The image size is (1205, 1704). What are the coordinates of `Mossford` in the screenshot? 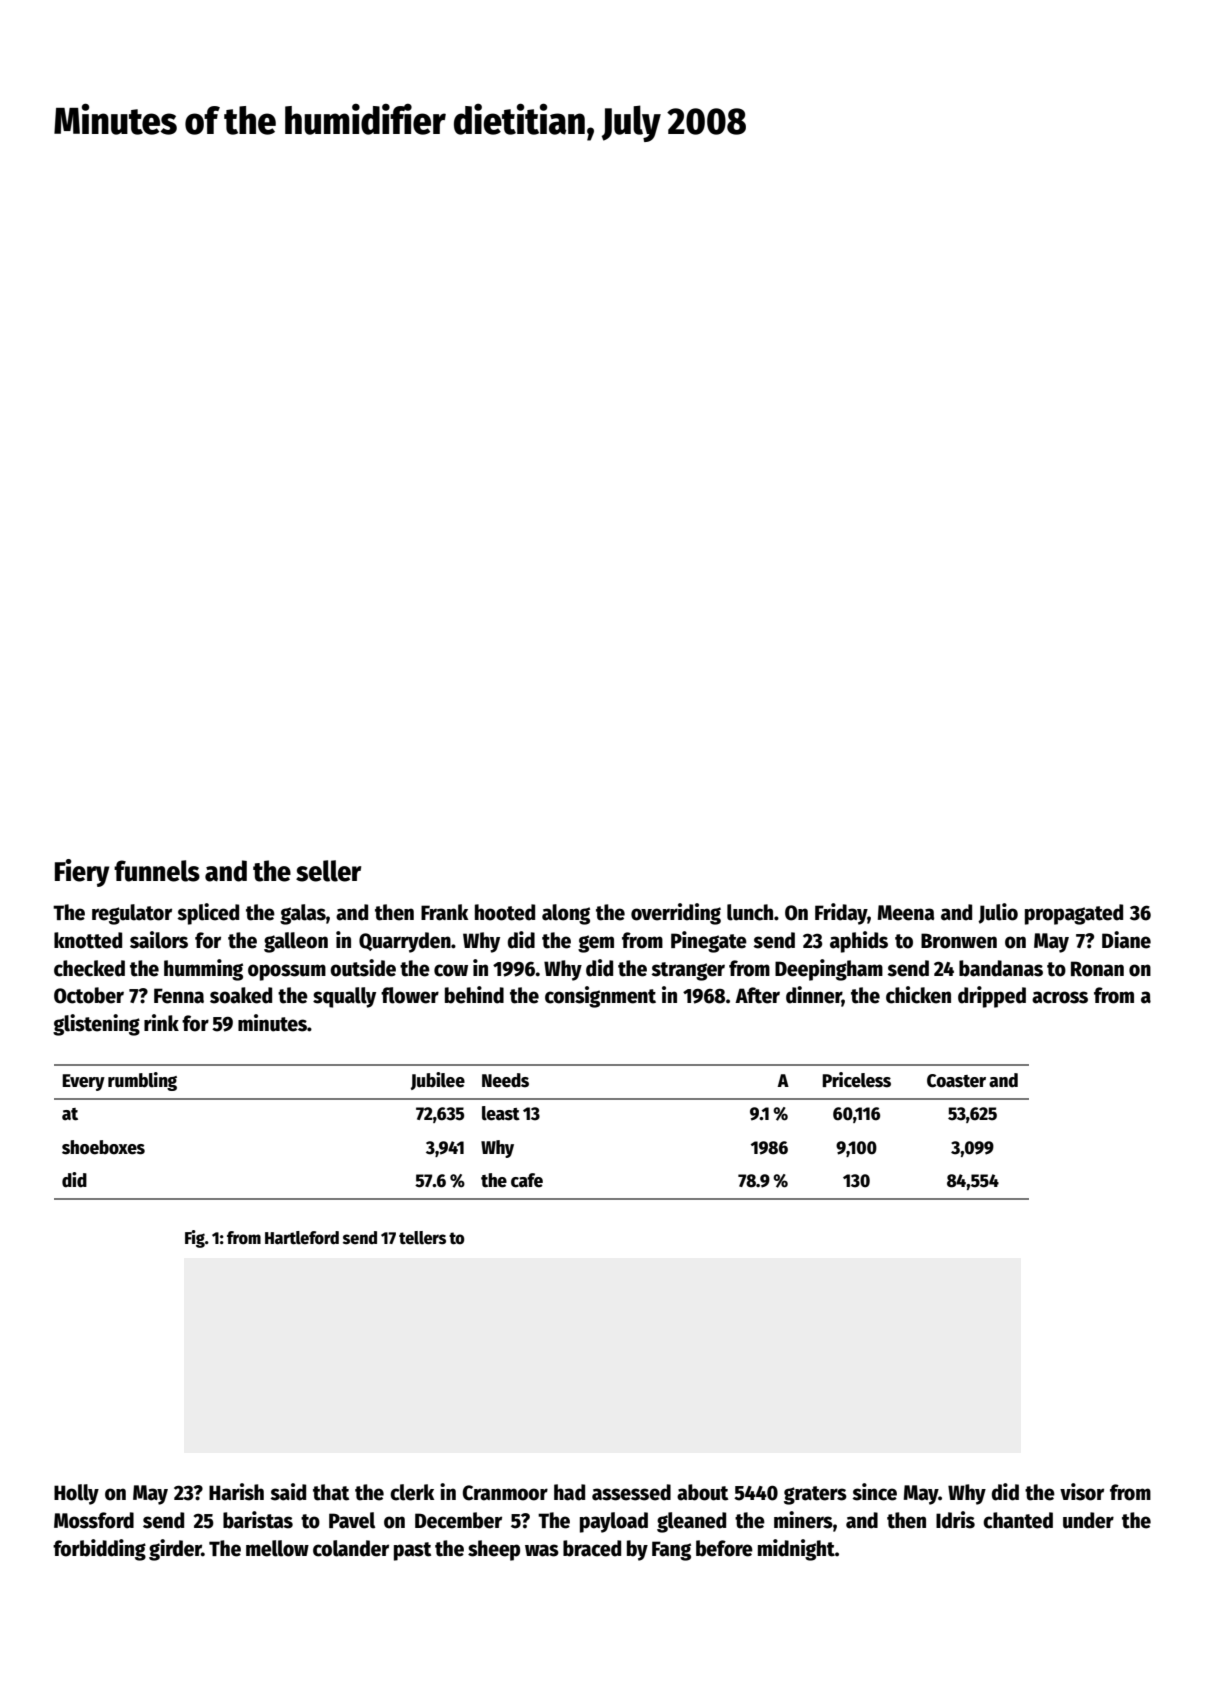 It's located at (94, 1520).
